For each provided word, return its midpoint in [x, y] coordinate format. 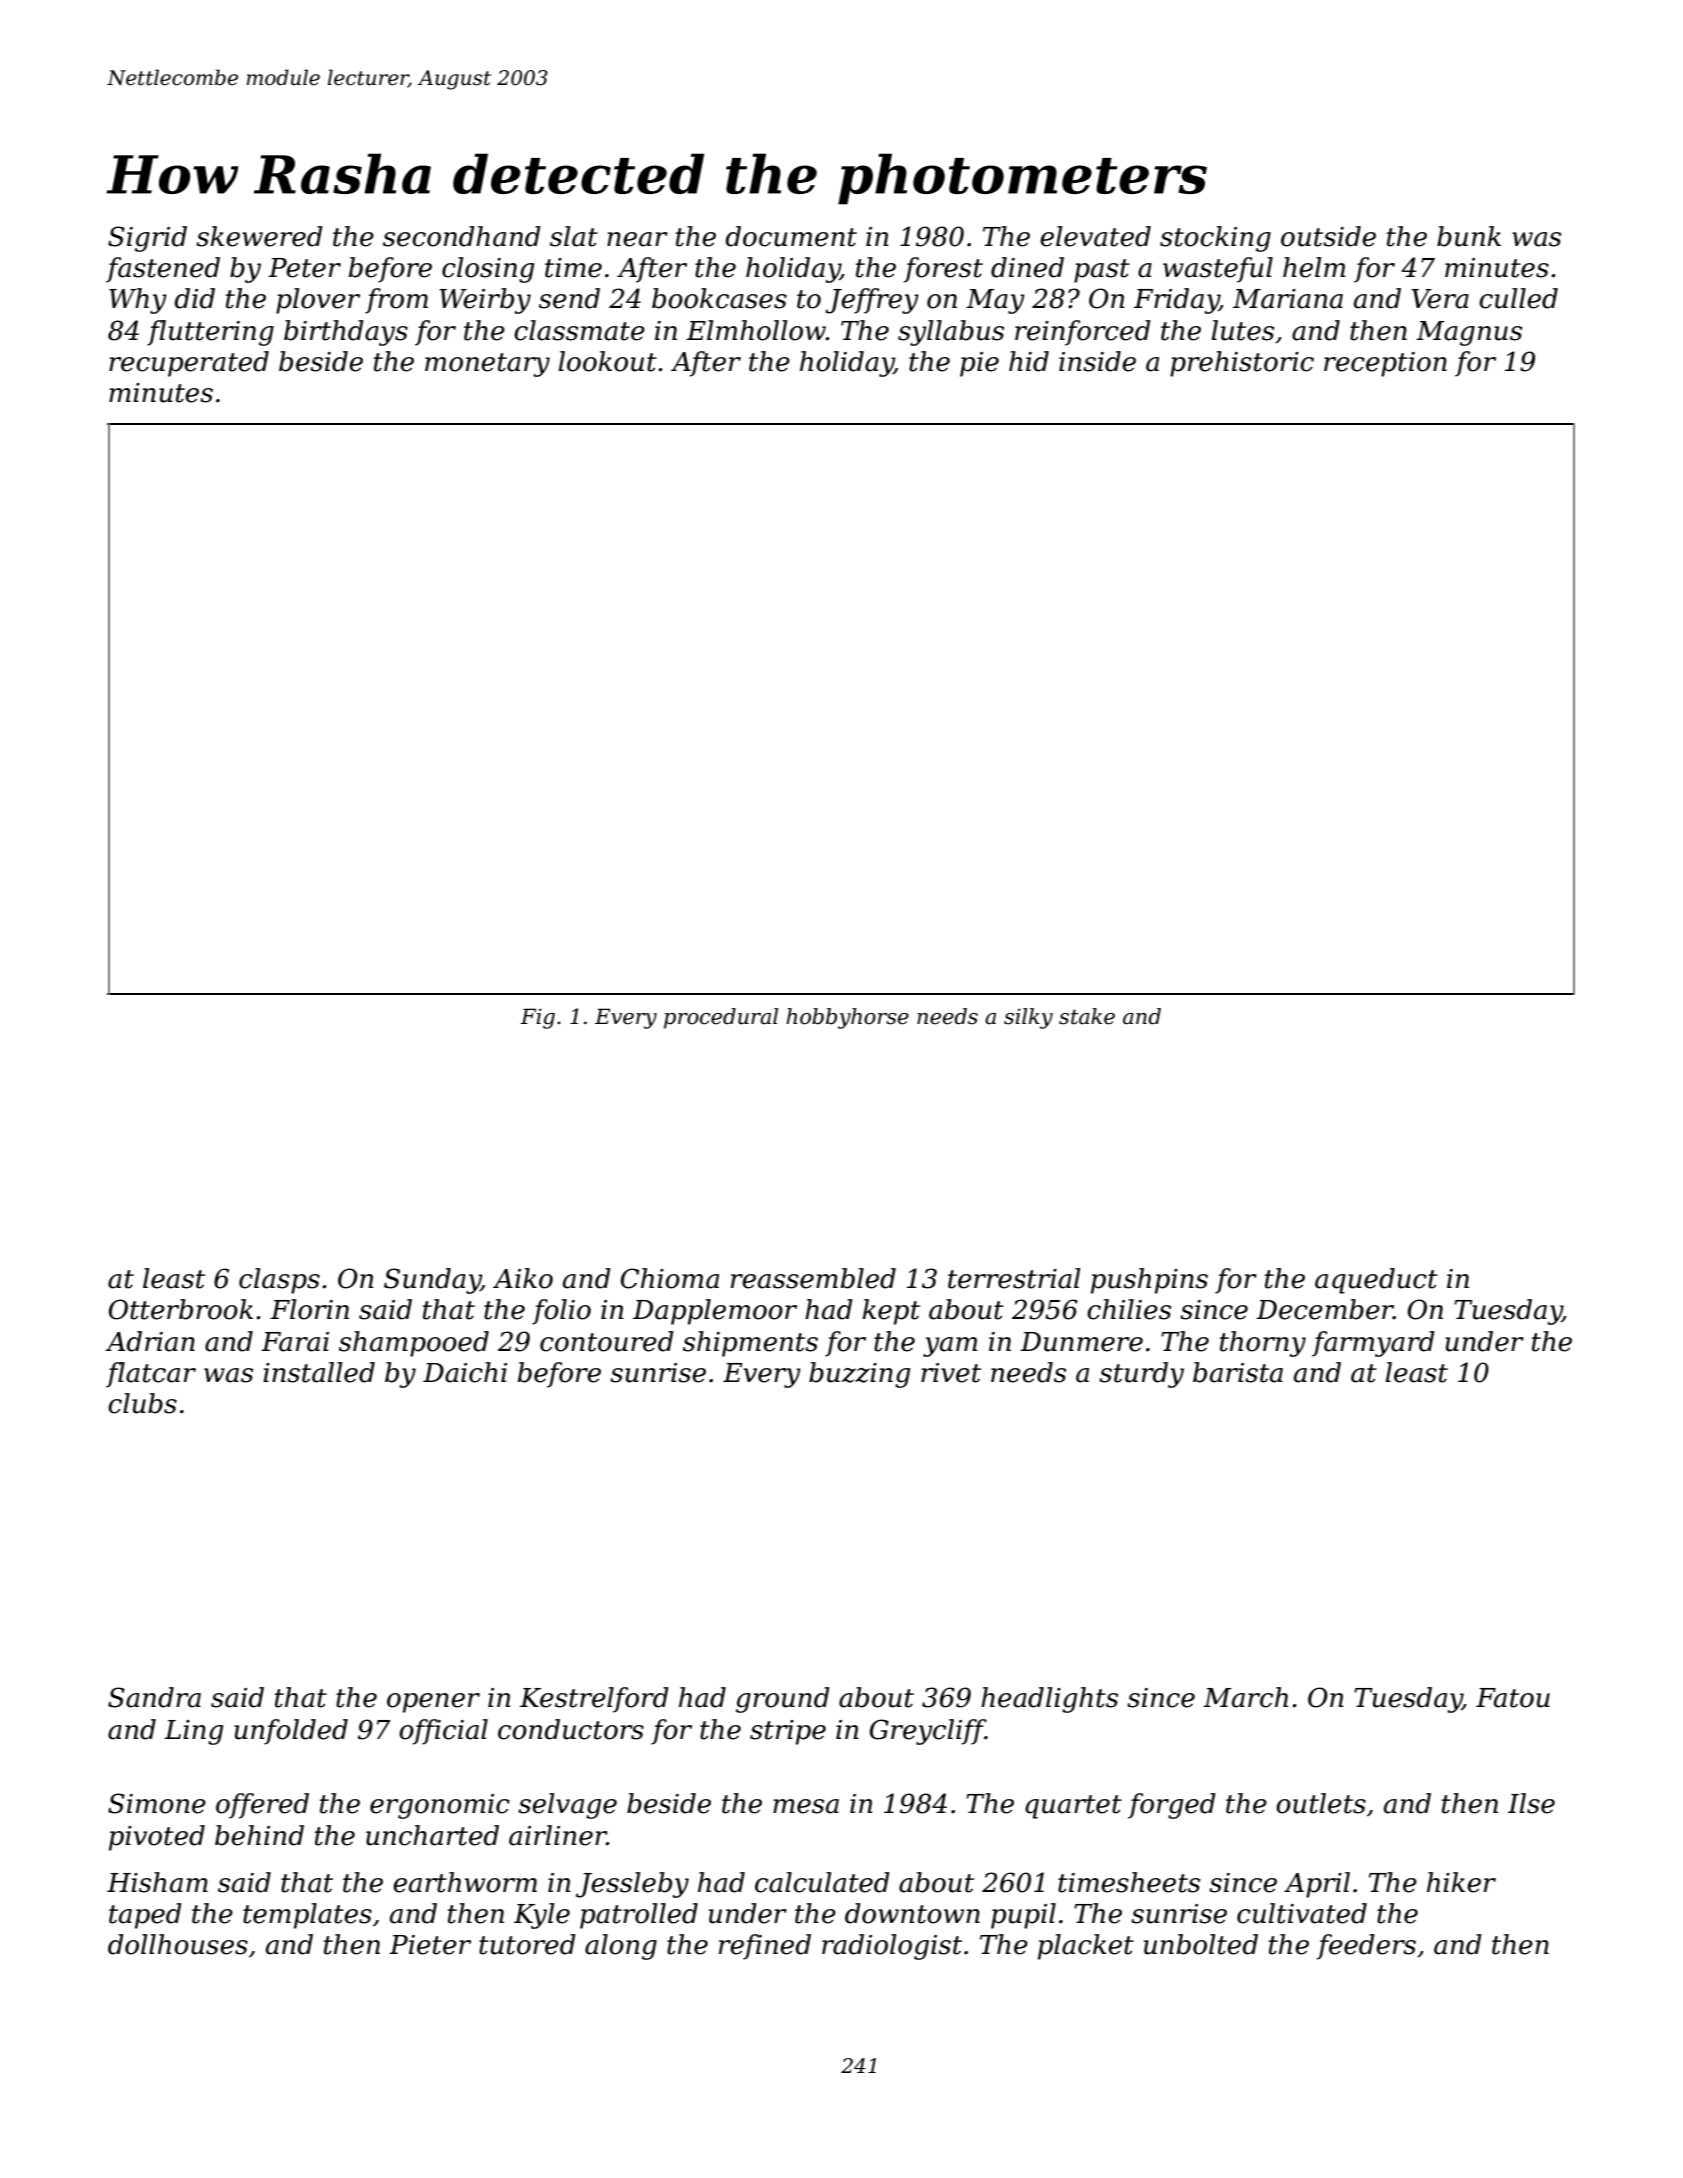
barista [1238, 1372]
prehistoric [1242, 364]
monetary [487, 365]
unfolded [291, 1732]
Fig [537, 1018]
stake [1087, 1016]
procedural [721, 1018]
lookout [607, 361]
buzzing [859, 1375]
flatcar [151, 1375]
